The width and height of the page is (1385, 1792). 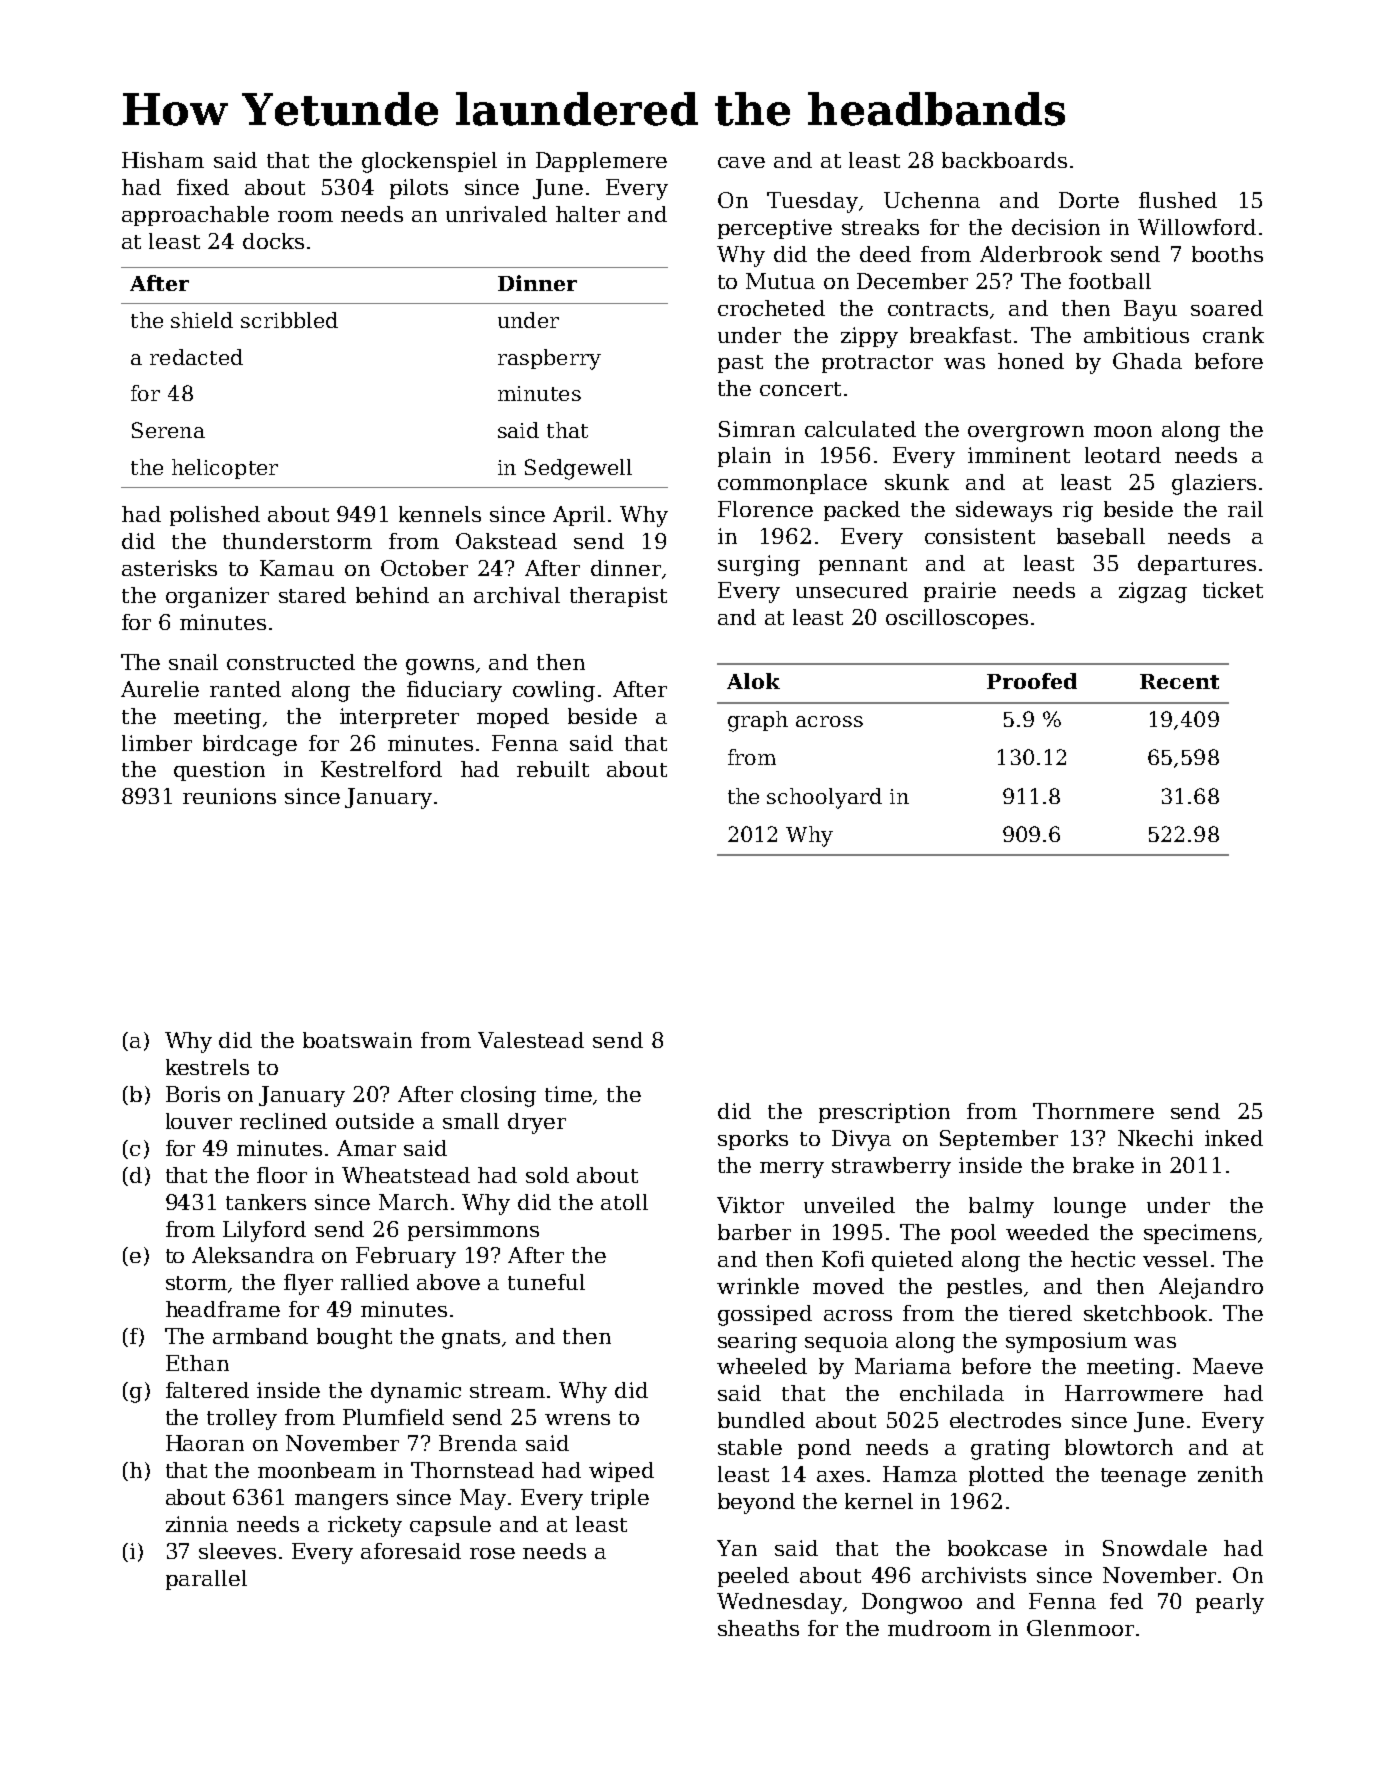 I want to click on plotted, so click(x=1006, y=1476).
